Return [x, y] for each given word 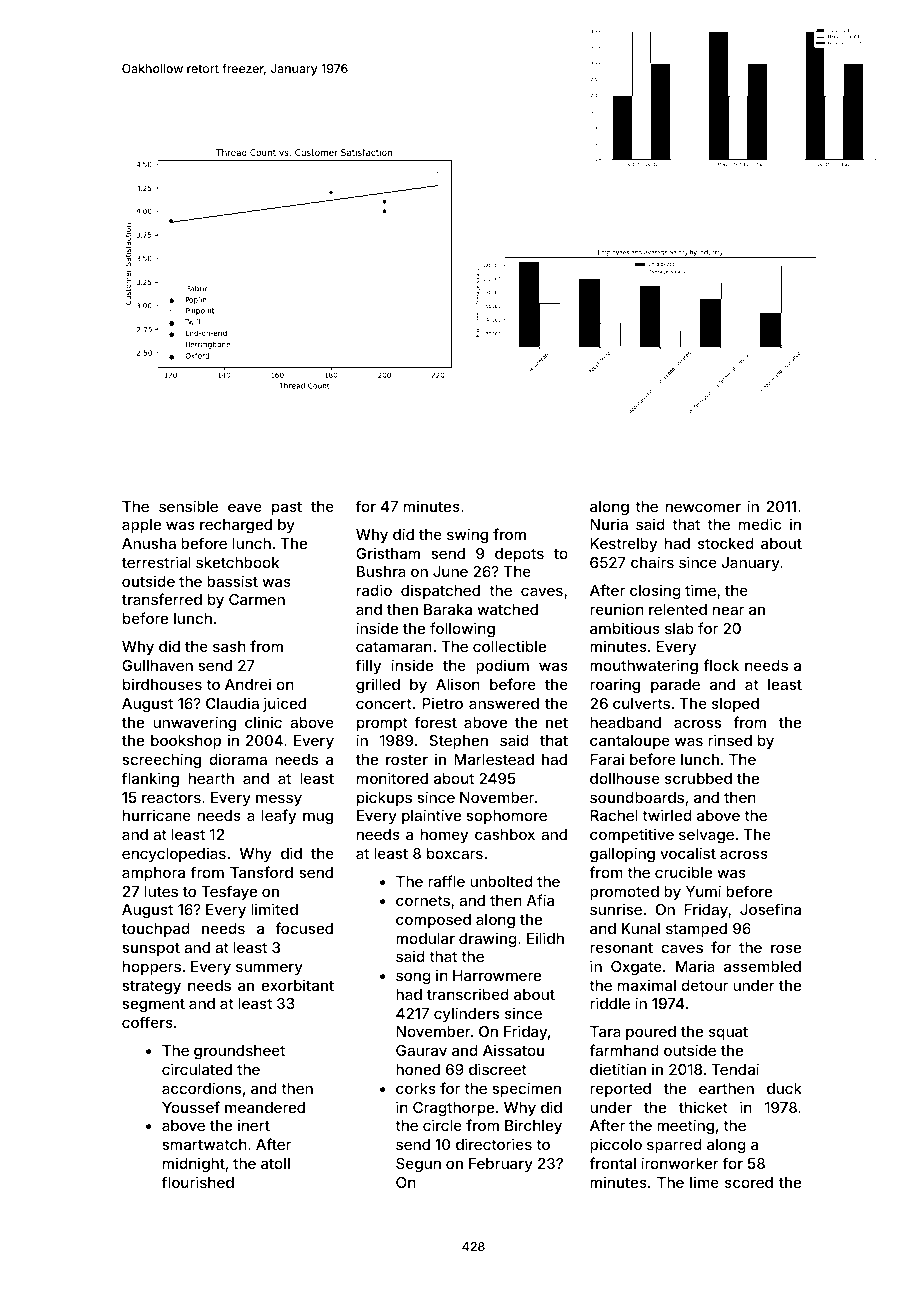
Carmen [257, 599]
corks [416, 1088]
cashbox [505, 834]
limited [274, 909]
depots [519, 555]
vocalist [688, 853]
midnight [194, 1164]
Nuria [609, 524]
